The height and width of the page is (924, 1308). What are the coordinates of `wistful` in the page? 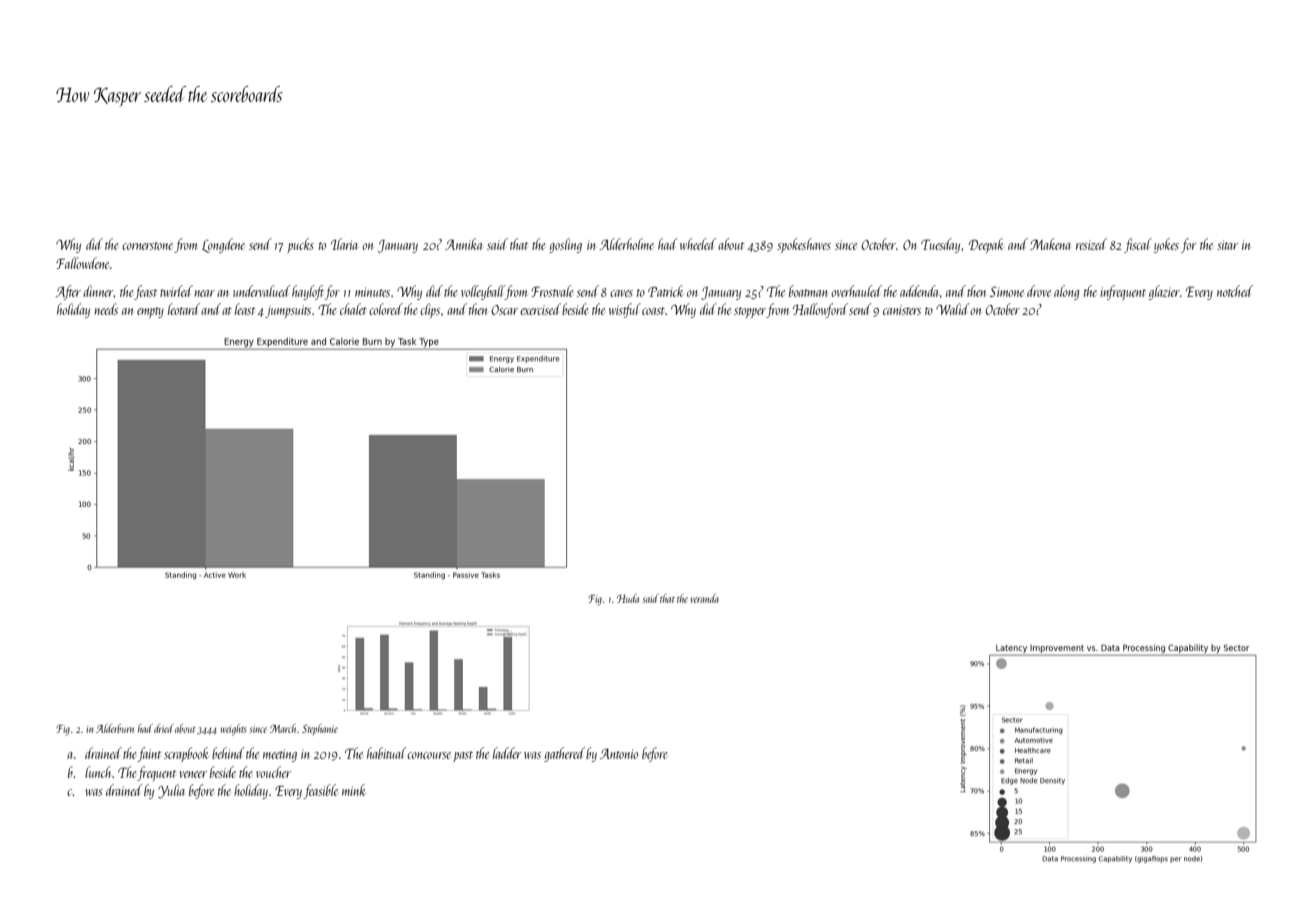 It's located at (625, 310).
